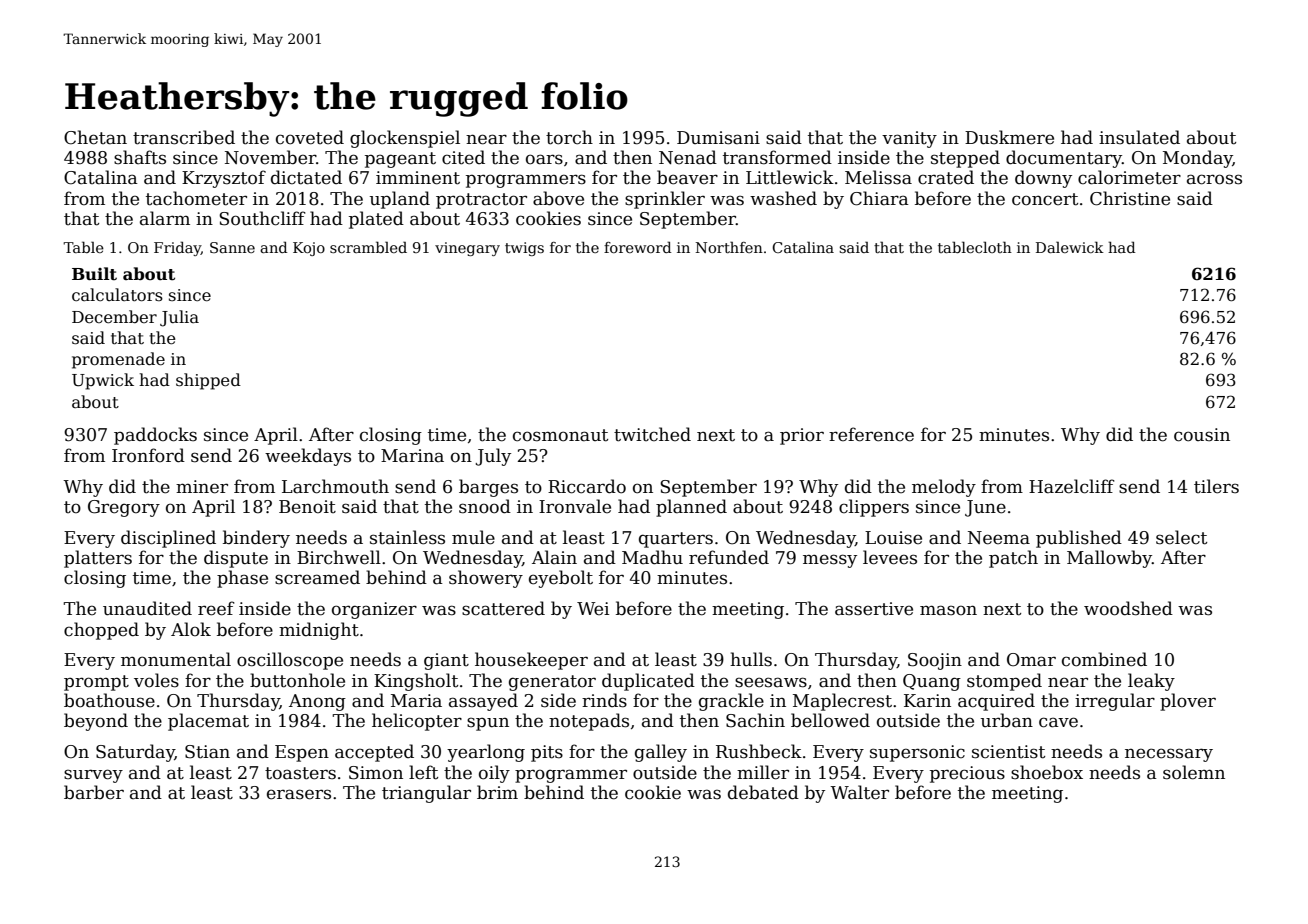 The image size is (1308, 924). Describe the element at coordinates (262, 218) in the page. I see `Southcliff` at that location.
